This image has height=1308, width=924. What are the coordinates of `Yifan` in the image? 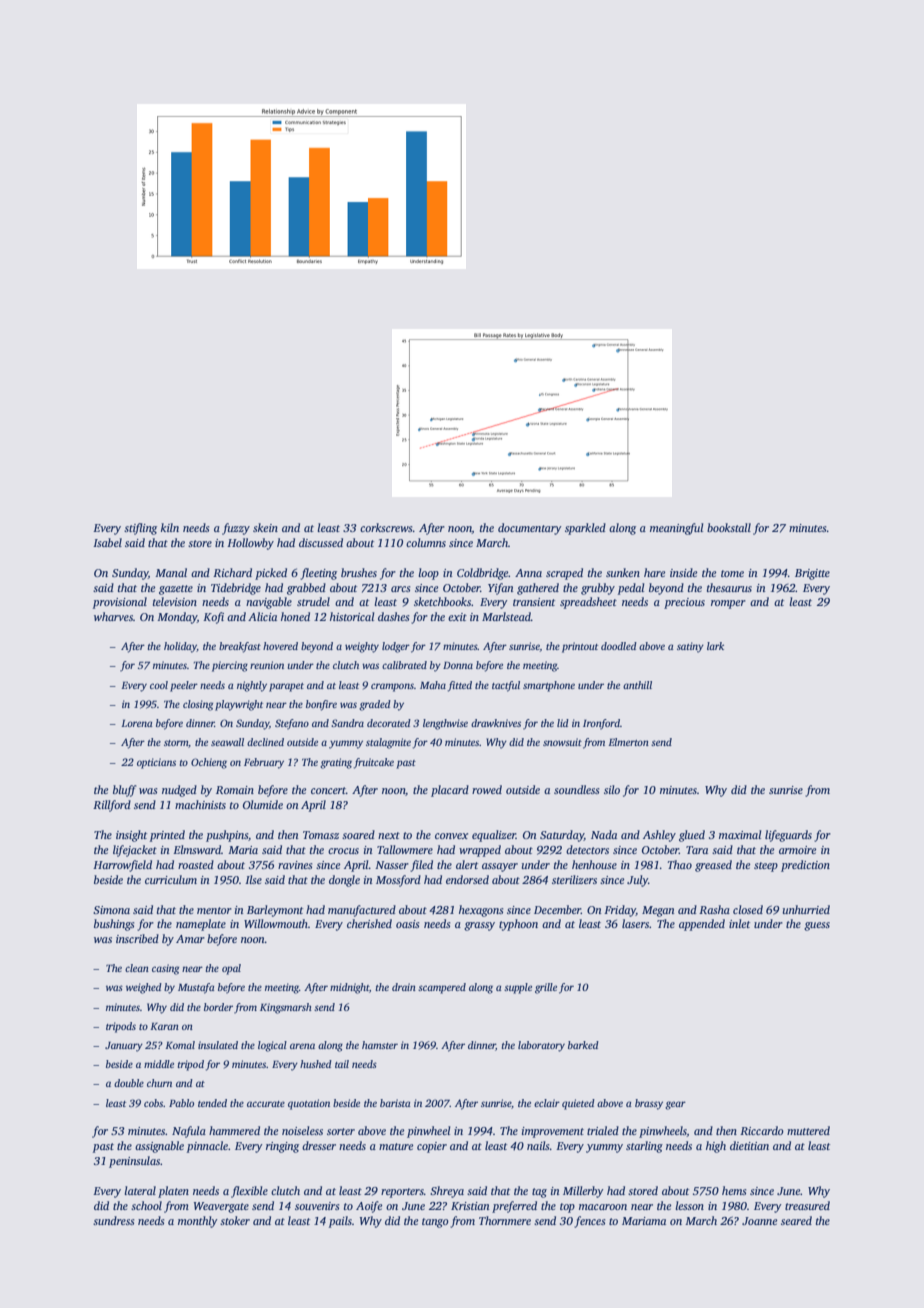 It's located at (500, 589).
